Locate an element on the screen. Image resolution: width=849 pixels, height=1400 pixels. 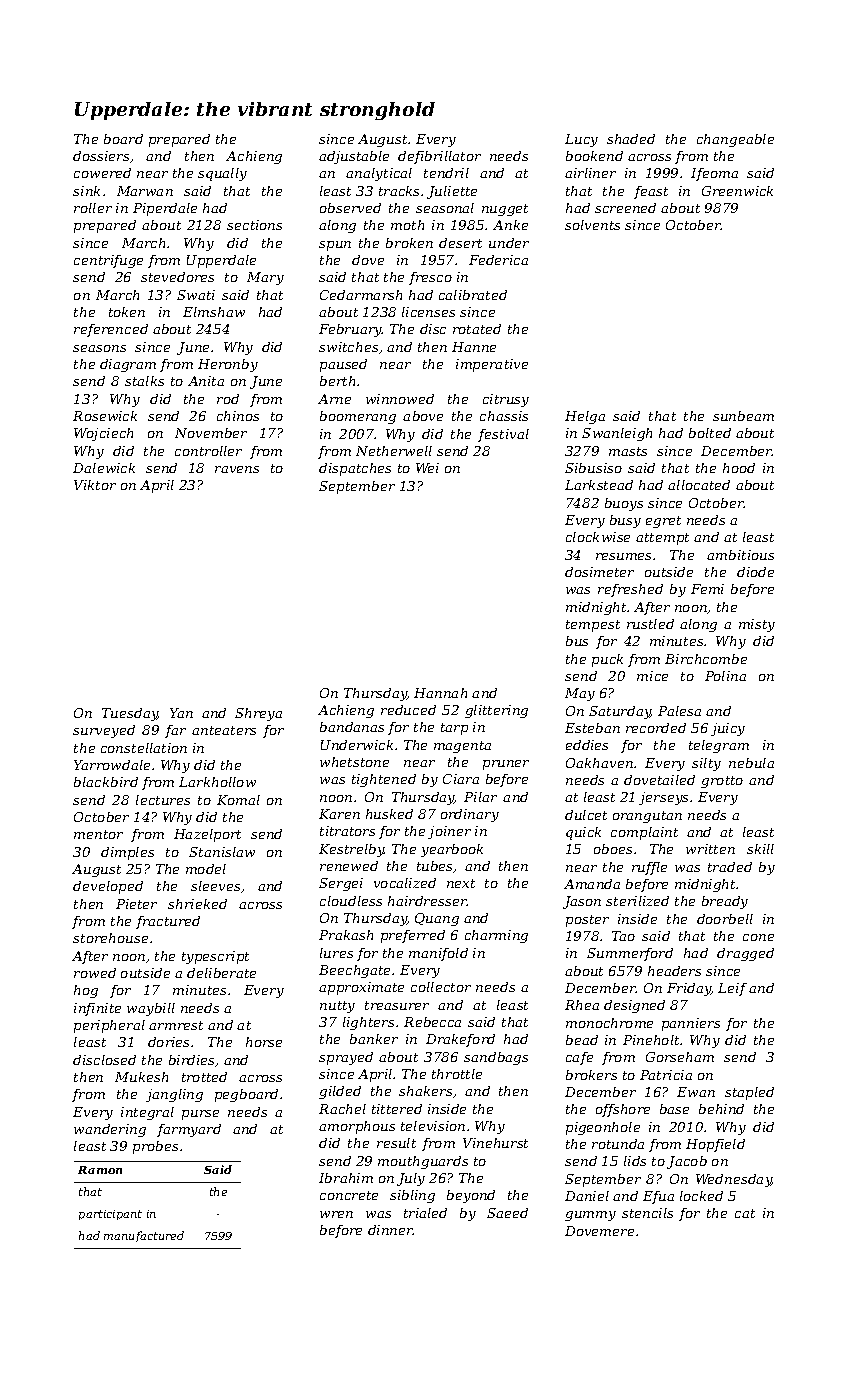
changeable is located at coordinates (735, 140).
